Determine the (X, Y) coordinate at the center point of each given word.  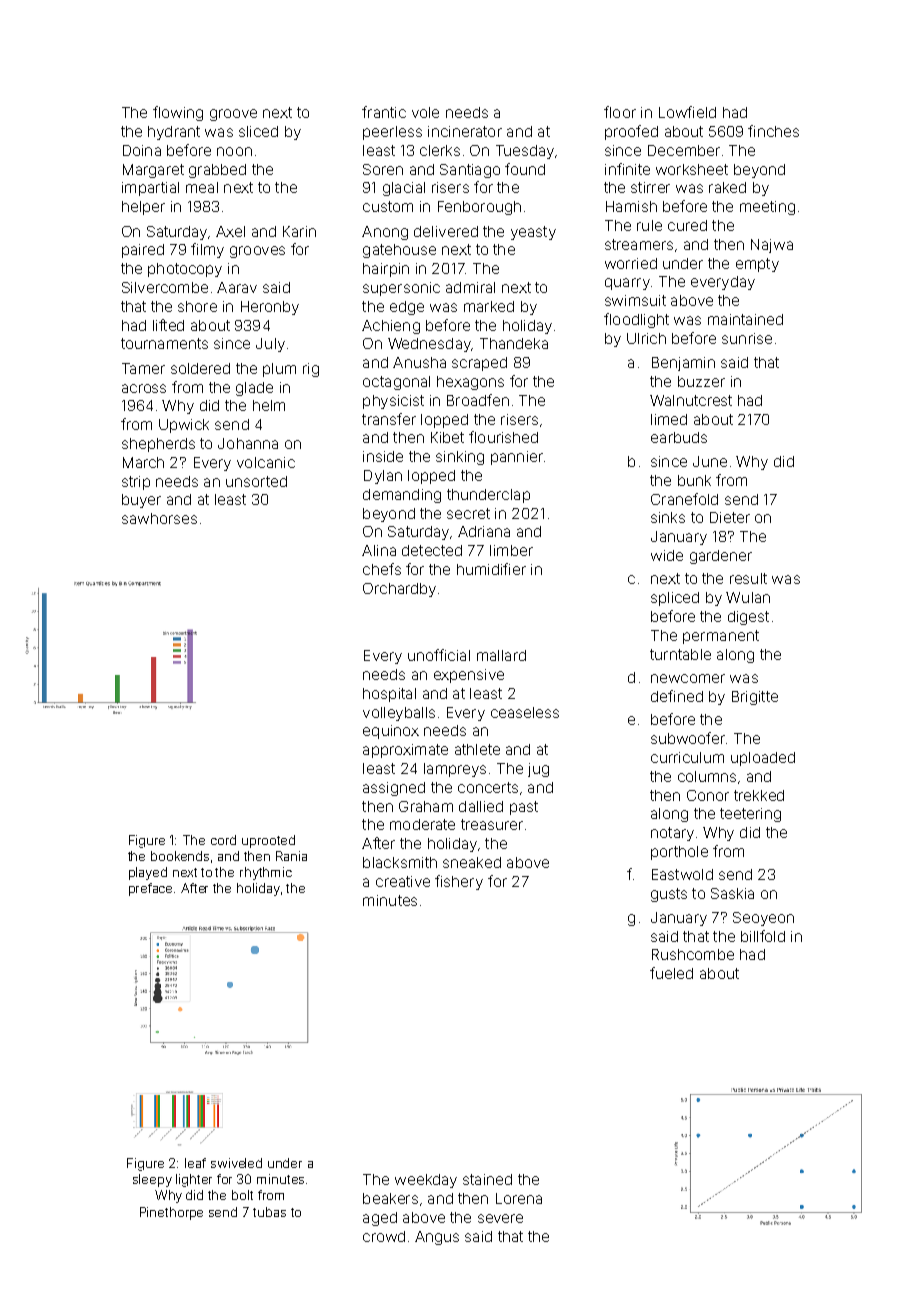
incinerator (465, 131)
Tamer (143, 368)
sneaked (472, 862)
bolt (242, 1195)
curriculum (687, 757)
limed (669, 419)
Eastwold (682, 874)
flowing (178, 113)
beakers (390, 1198)
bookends (180, 856)
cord (223, 840)
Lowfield (687, 112)
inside (383, 456)
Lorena (519, 1198)
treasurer (492, 824)
